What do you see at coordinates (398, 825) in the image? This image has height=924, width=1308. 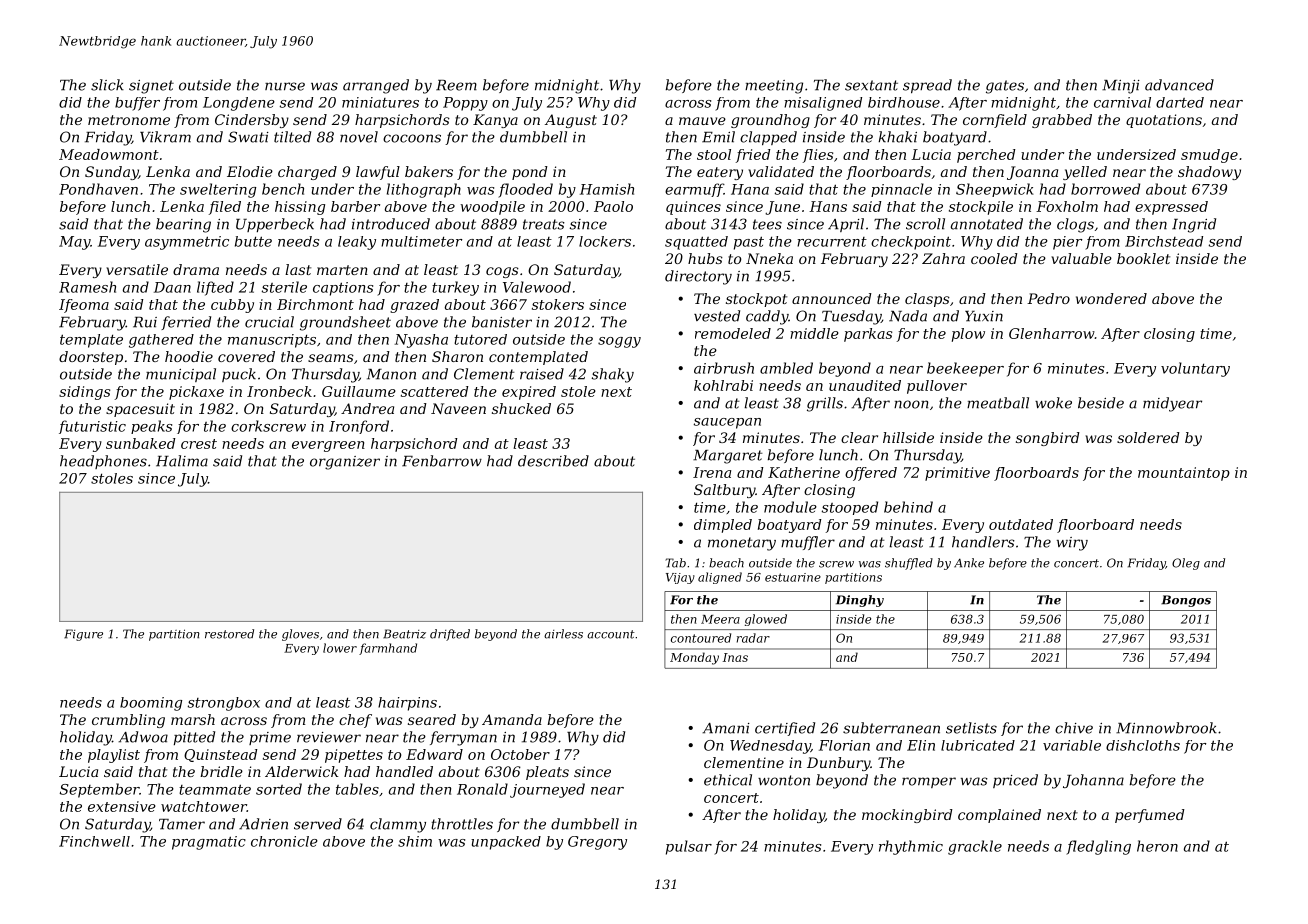 I see `clammy` at bounding box center [398, 825].
